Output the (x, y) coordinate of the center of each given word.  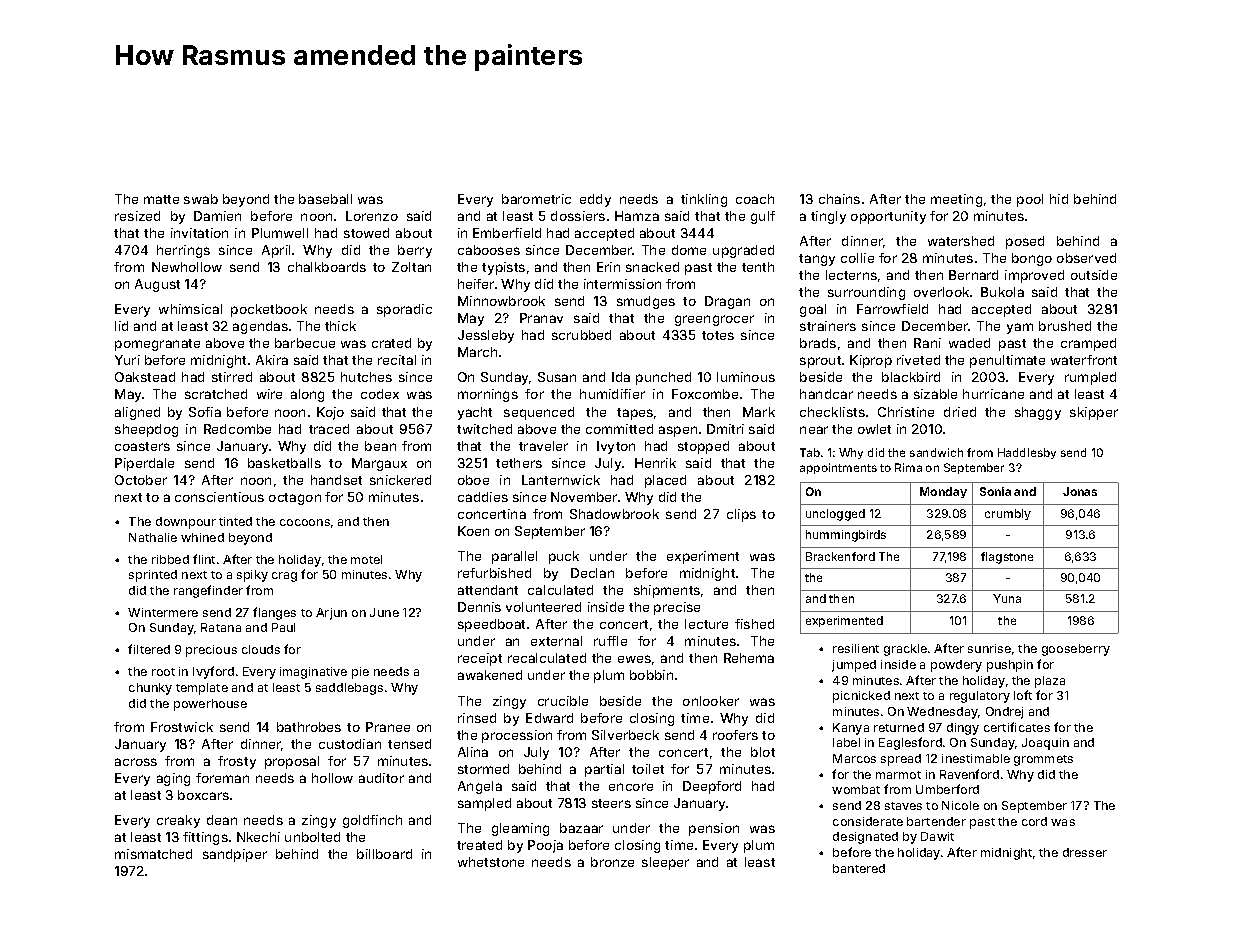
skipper (1094, 413)
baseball (325, 199)
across (136, 762)
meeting (956, 200)
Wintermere (163, 612)
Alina (473, 752)
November (584, 497)
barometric (536, 199)
